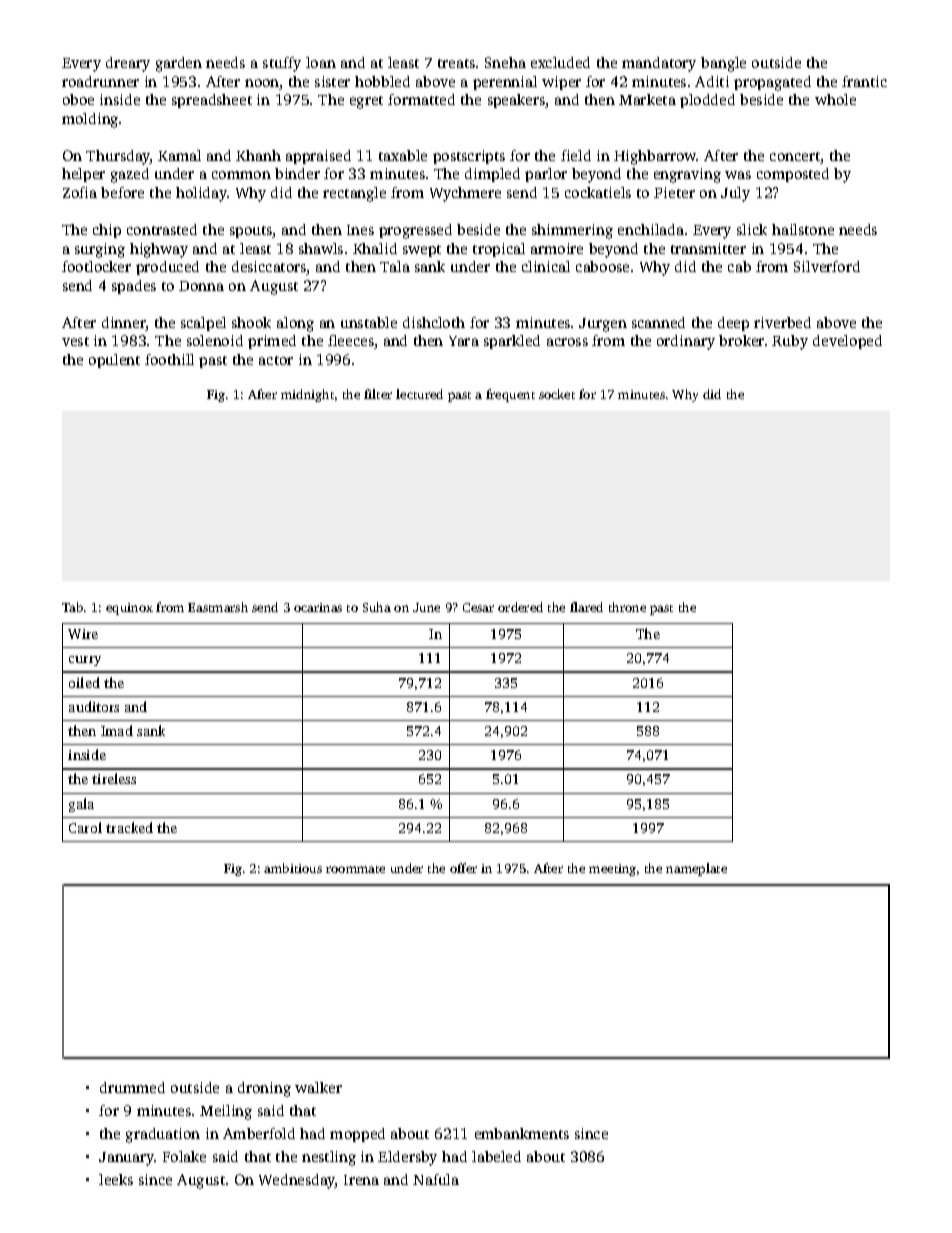  Describe the element at coordinates (84, 682) in the screenshot. I see `oiled` at that location.
